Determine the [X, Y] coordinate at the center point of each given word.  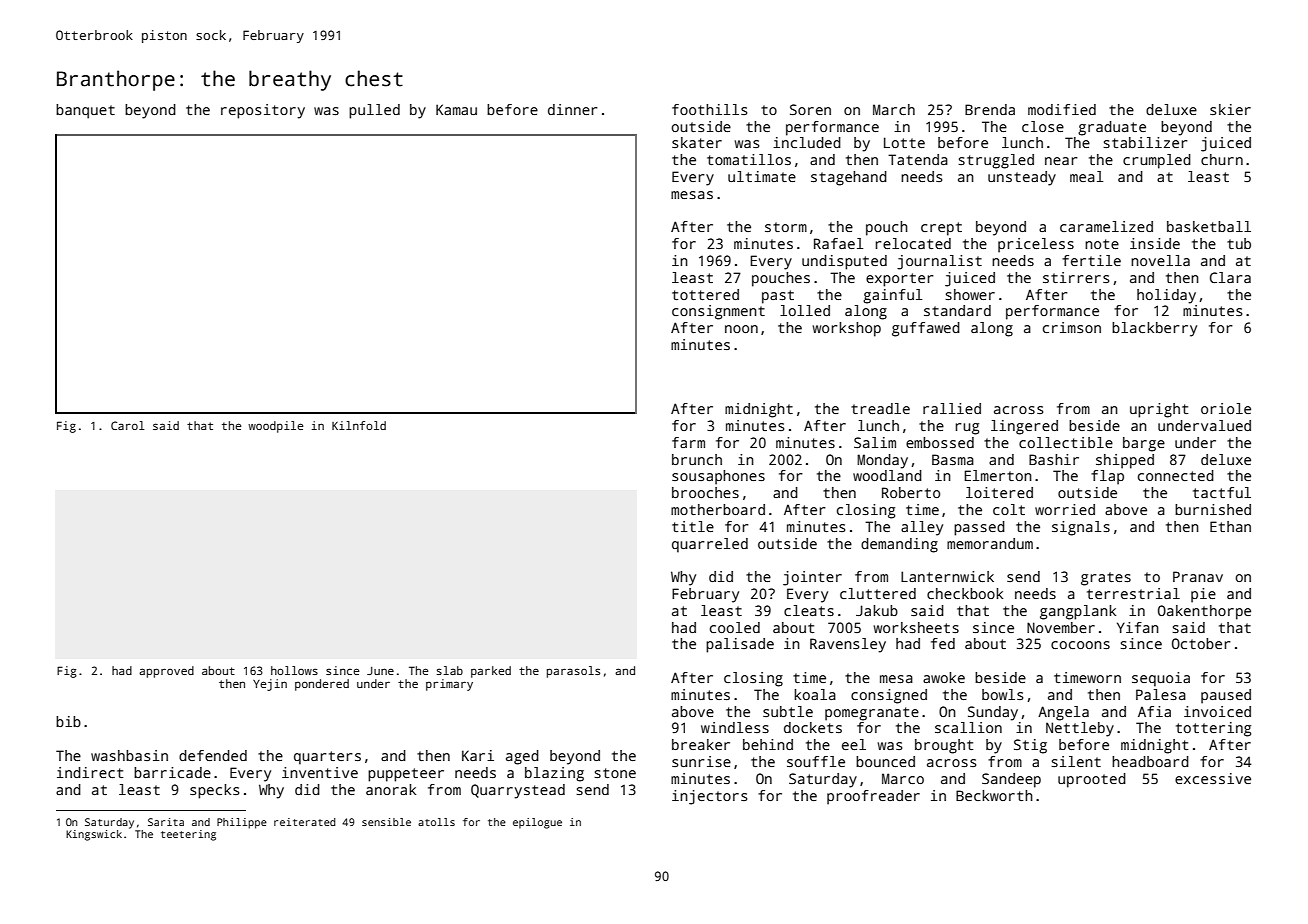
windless [735, 727]
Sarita [166, 822]
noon [741, 329]
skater [697, 142]
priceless [1036, 245]
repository [263, 111]
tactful [1222, 492]
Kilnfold [359, 425]
